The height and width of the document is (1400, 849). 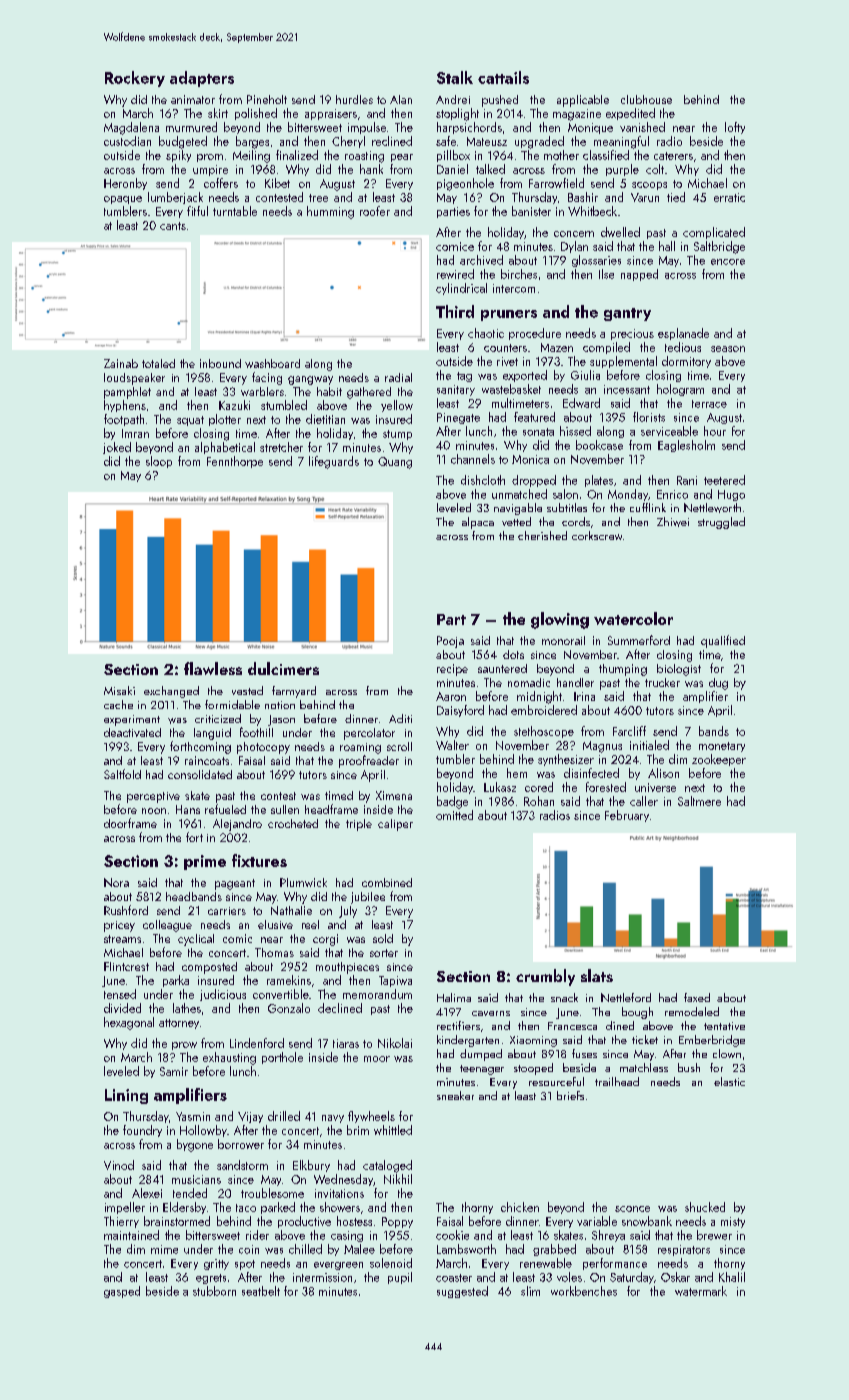 I want to click on consolidated, so click(x=200, y=774).
